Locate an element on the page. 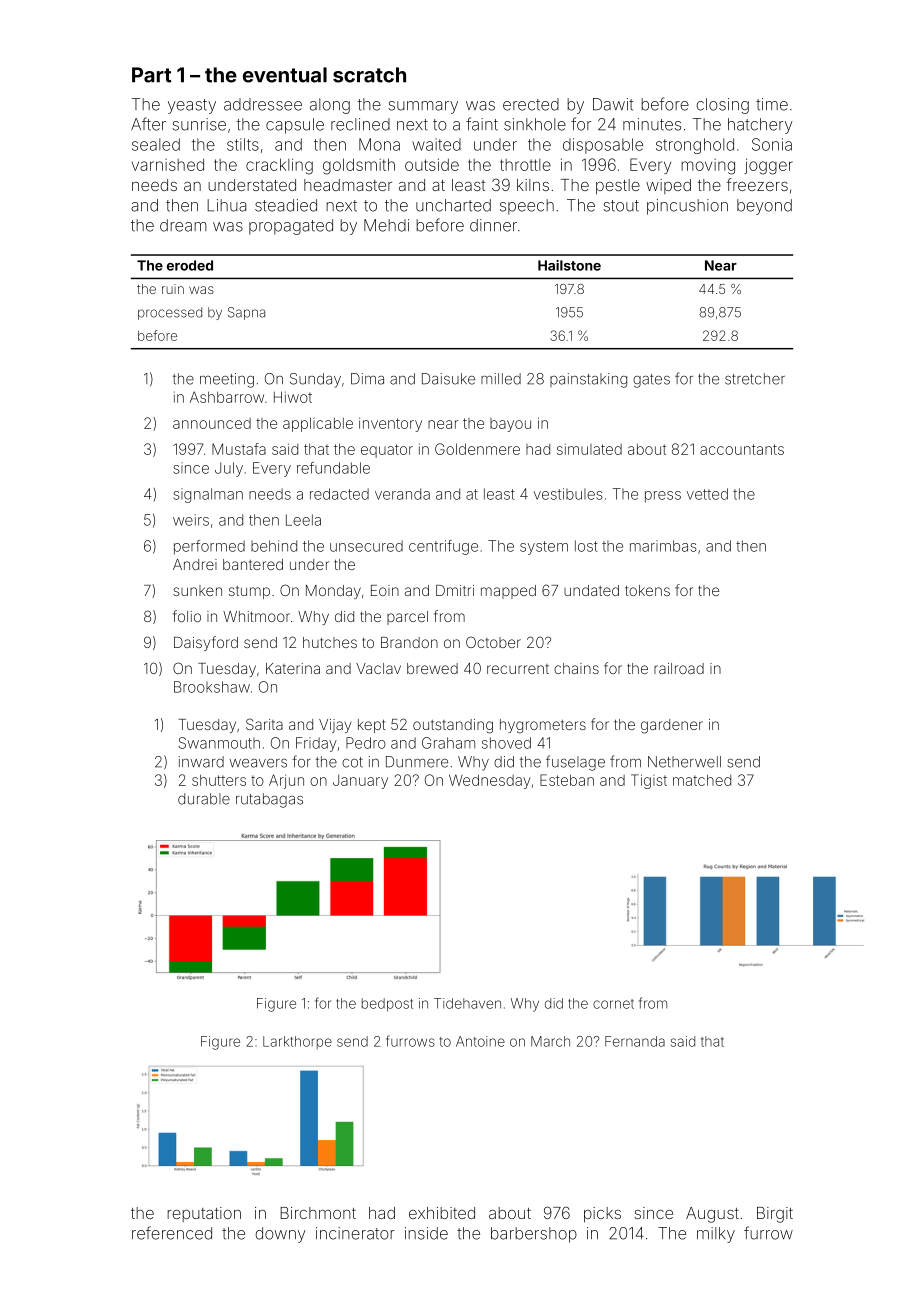 The height and width of the page is (1314, 924). sealed is located at coordinates (156, 144).
